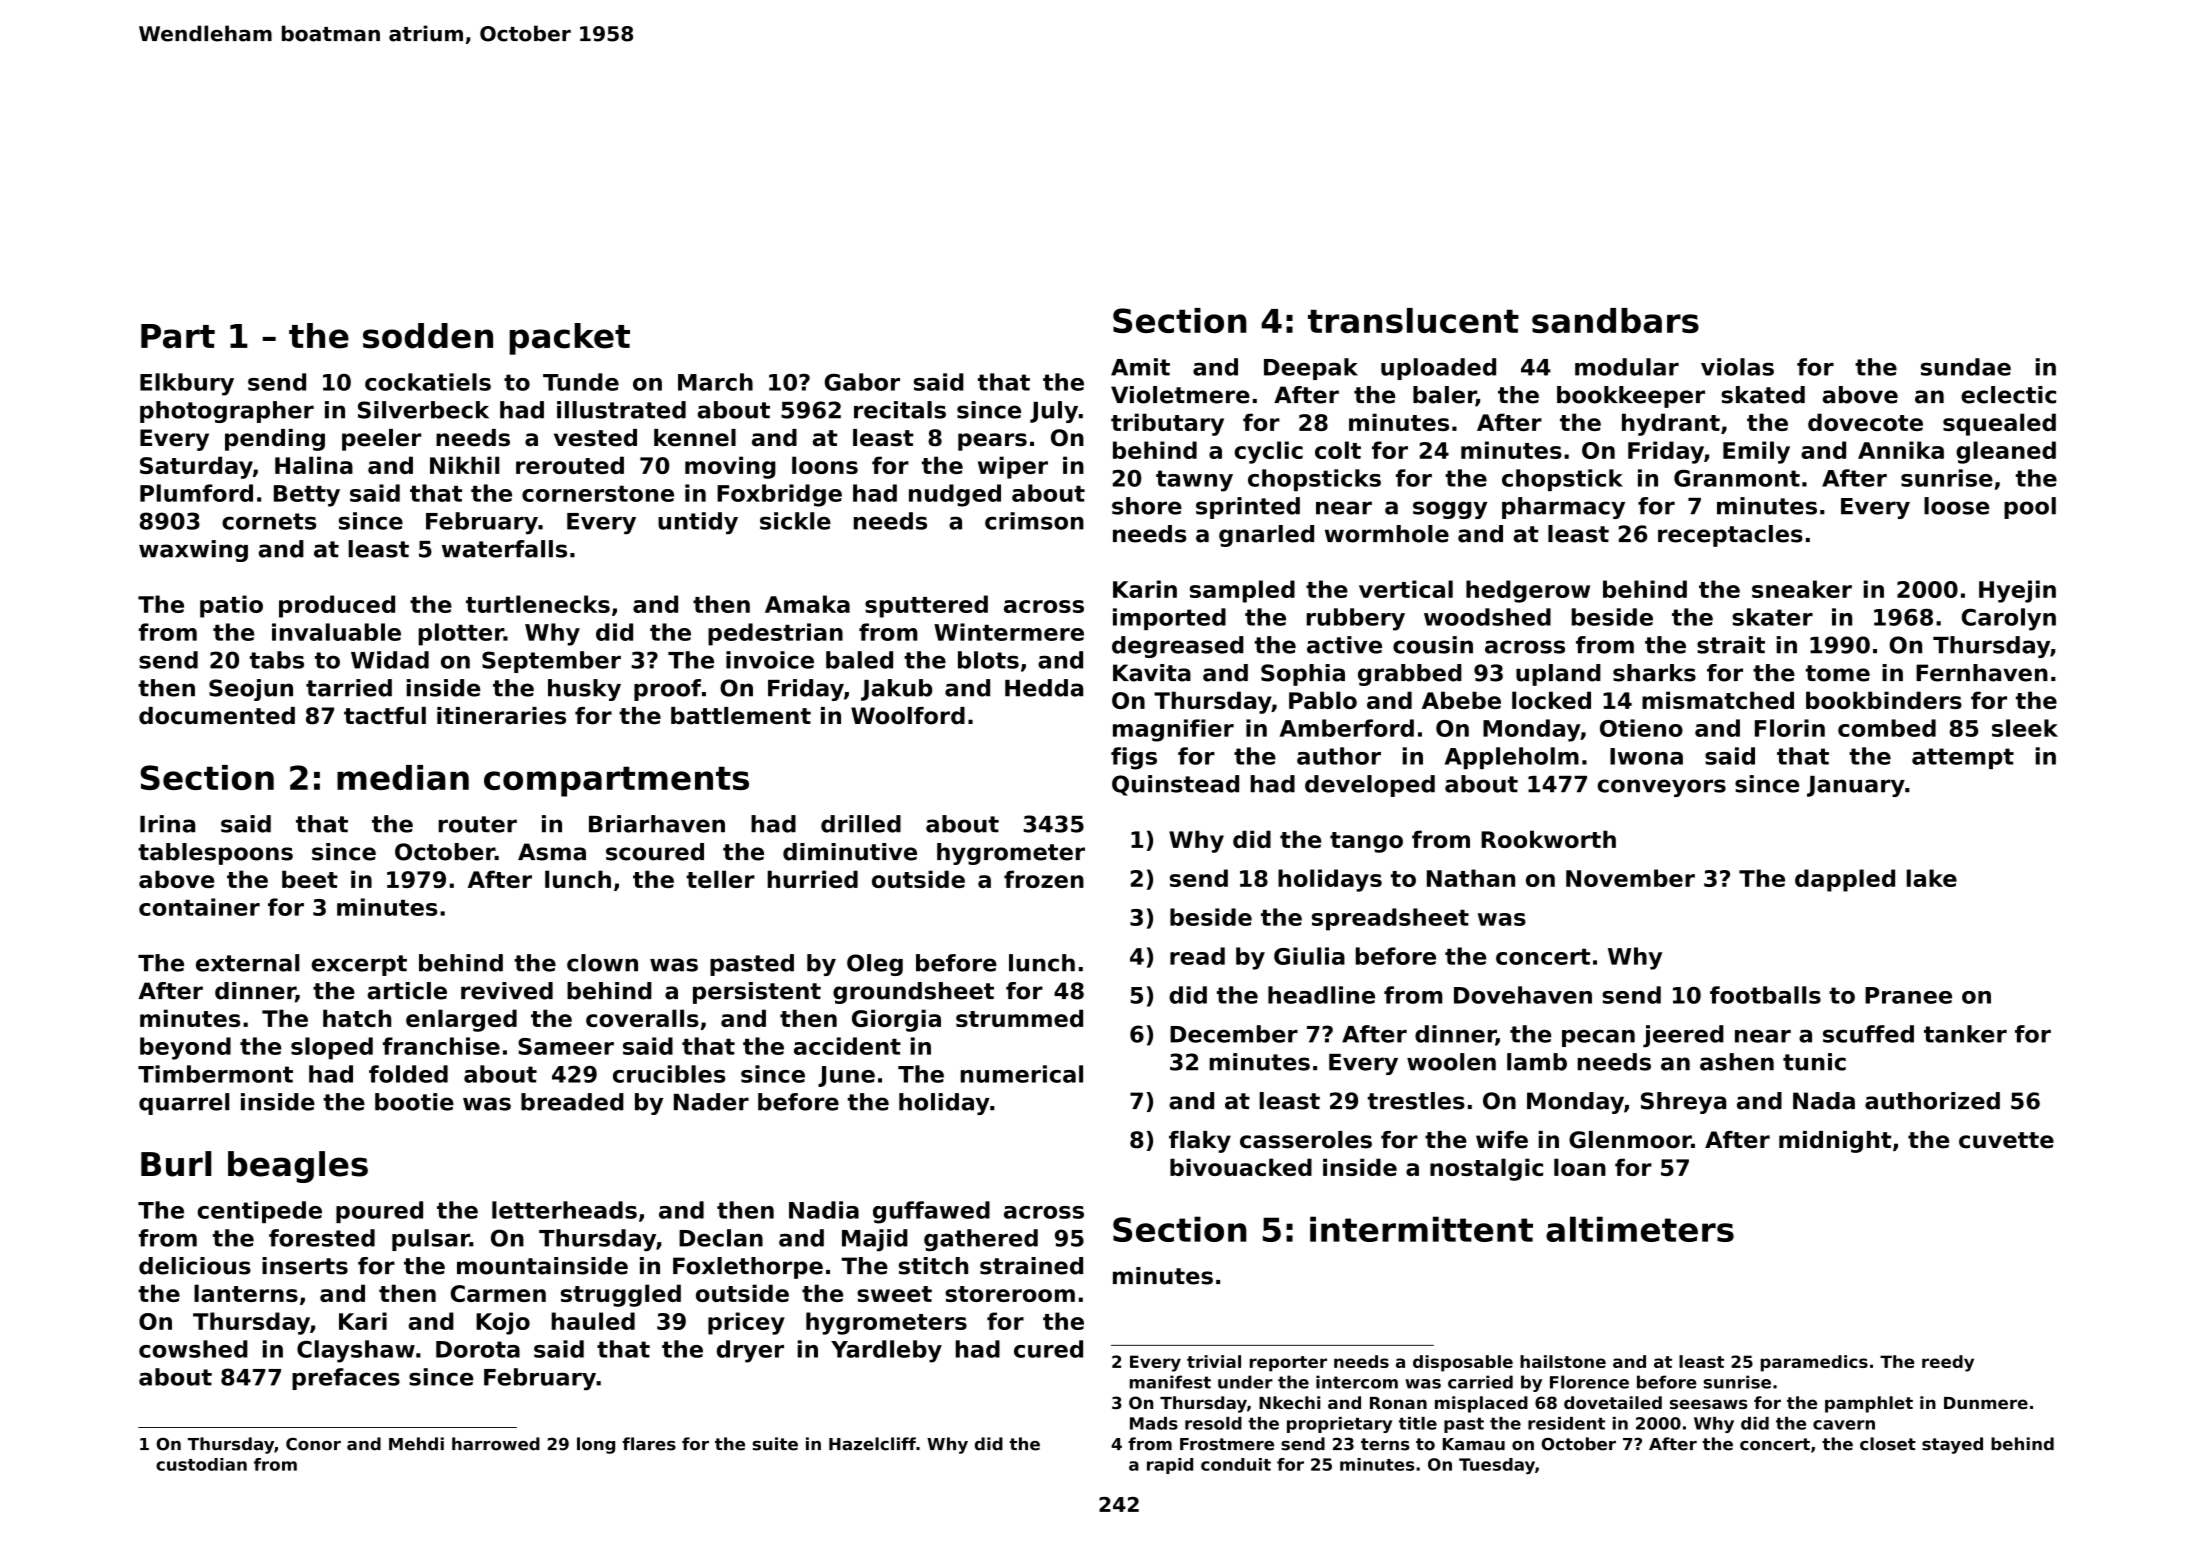  What do you see at coordinates (1646, 756) in the screenshot?
I see `Iwona` at bounding box center [1646, 756].
